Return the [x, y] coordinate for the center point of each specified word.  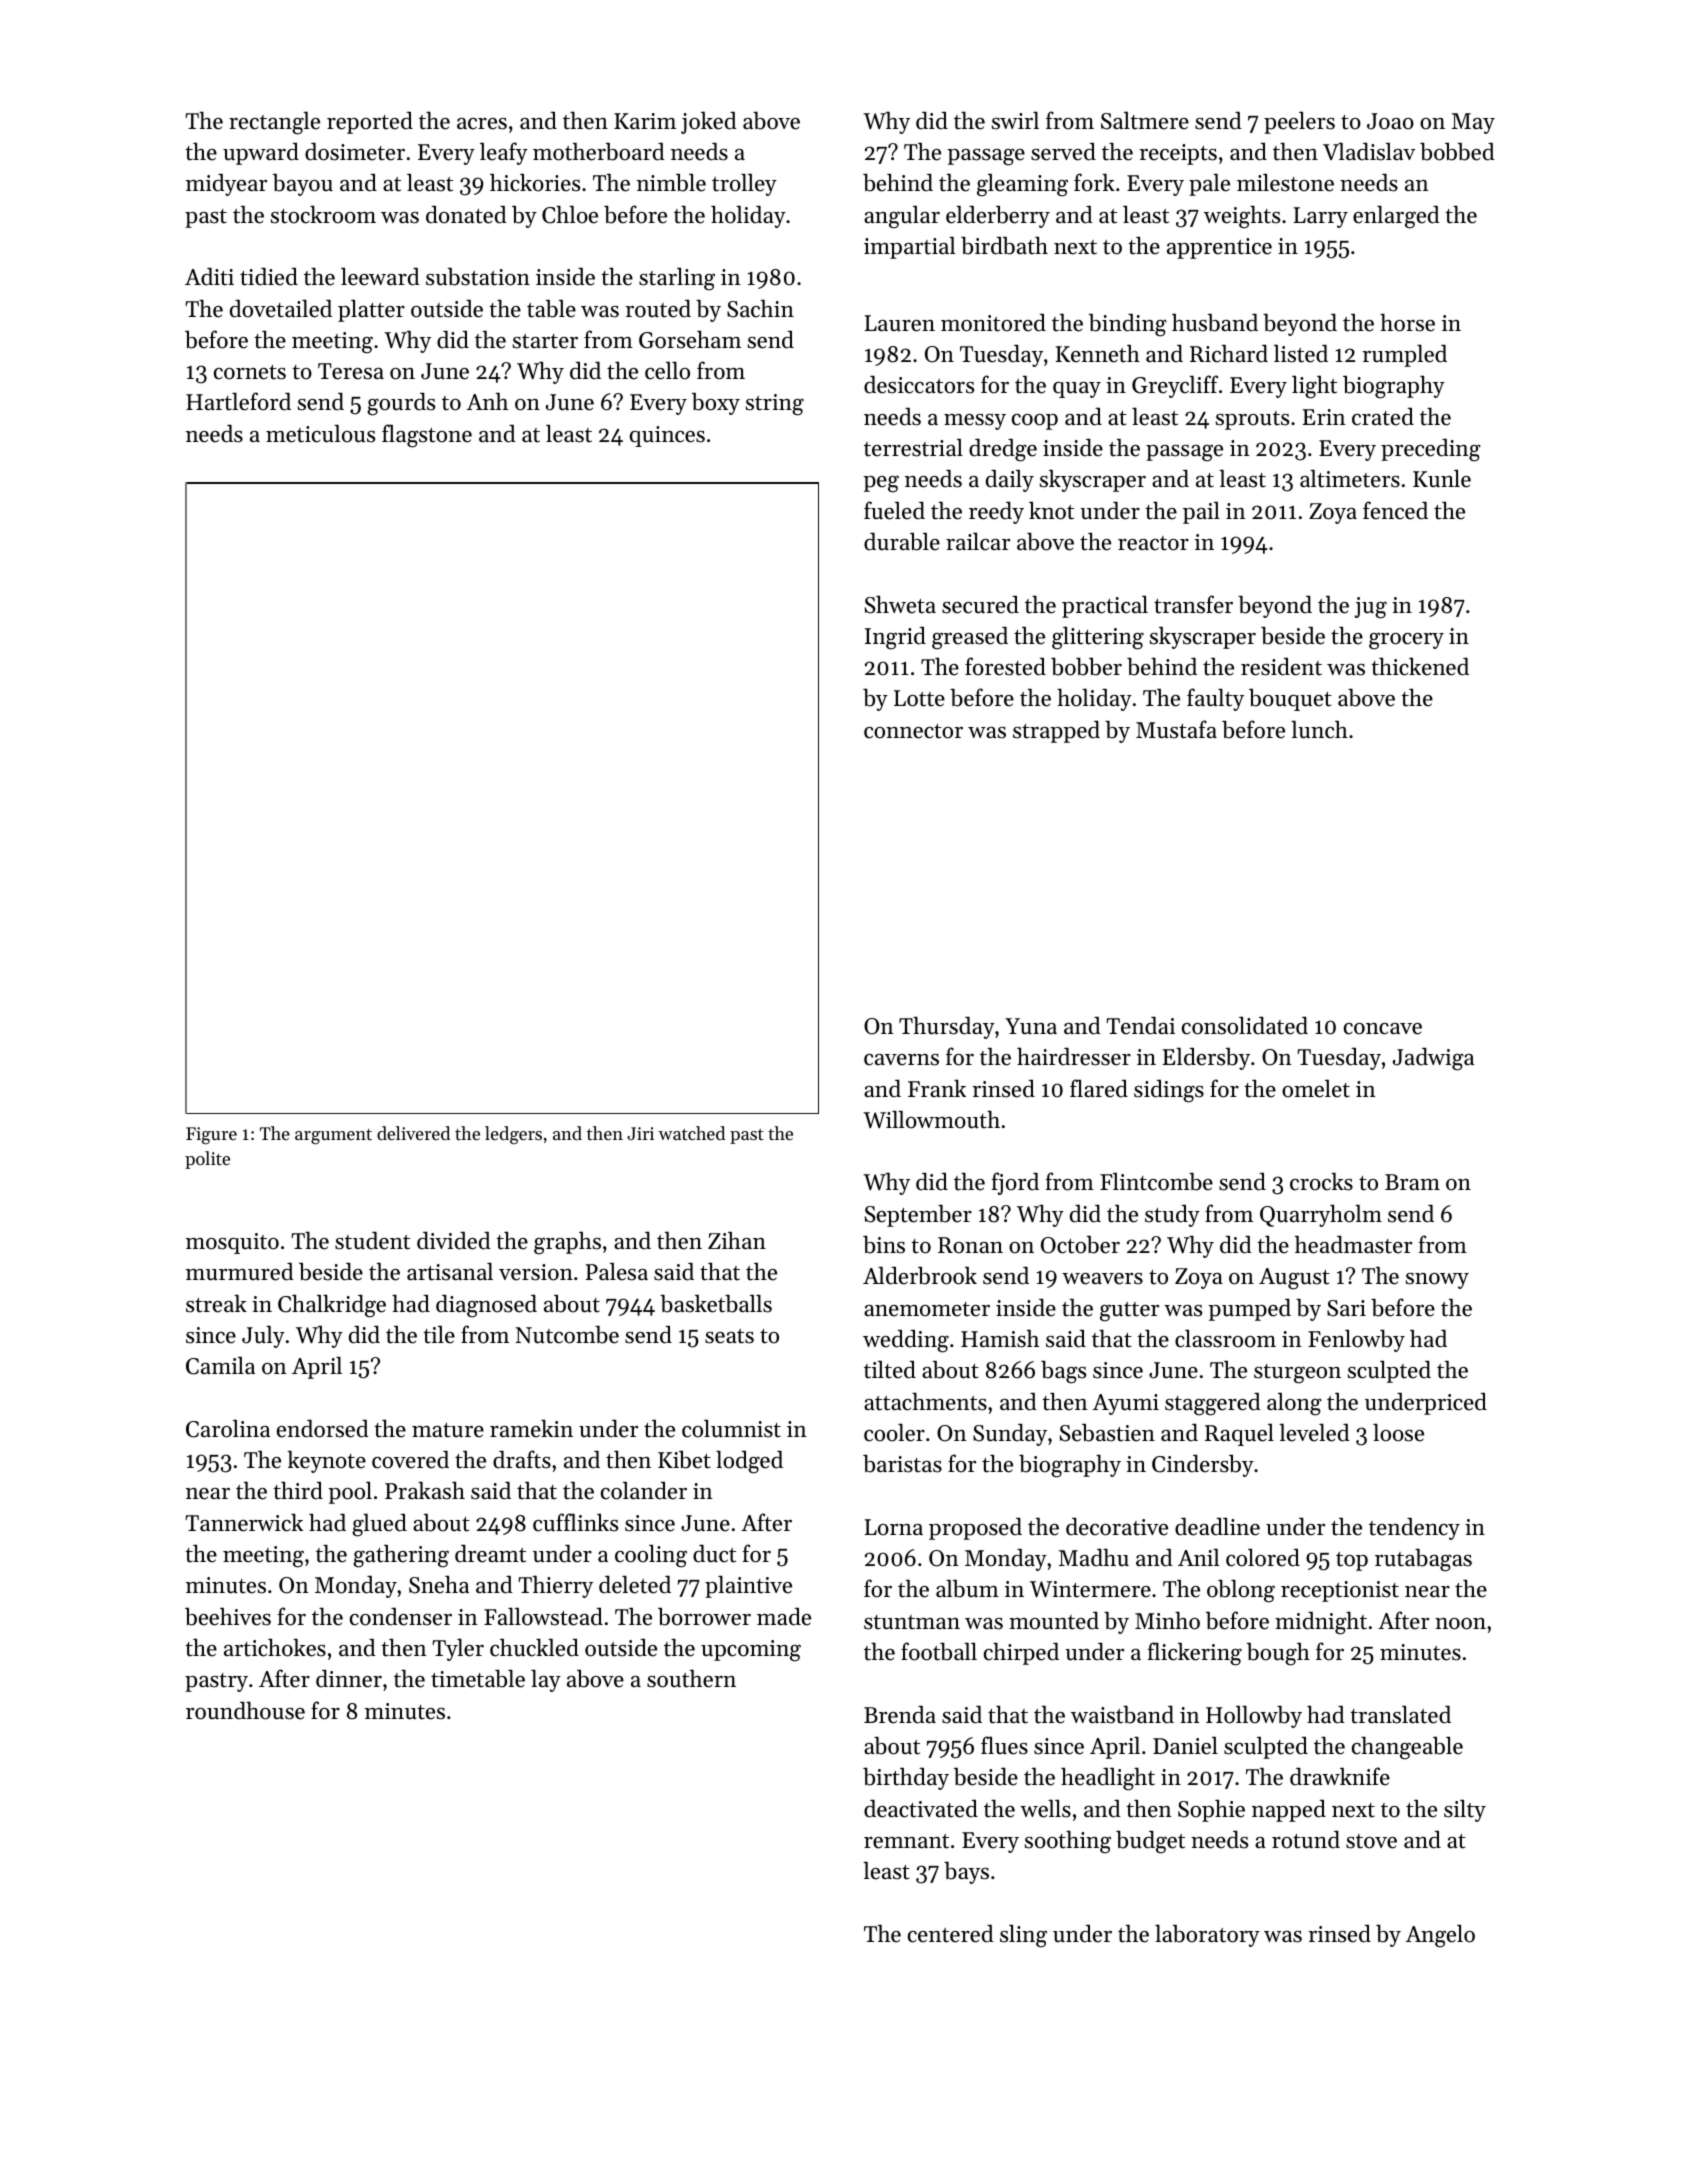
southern [691, 1678]
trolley [744, 184]
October [1080, 1245]
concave [1383, 1029]
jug [1370, 608]
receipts [1178, 154]
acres [482, 124]
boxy [716, 404]
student [372, 1241]
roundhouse [245, 1710]
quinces [667, 436]
